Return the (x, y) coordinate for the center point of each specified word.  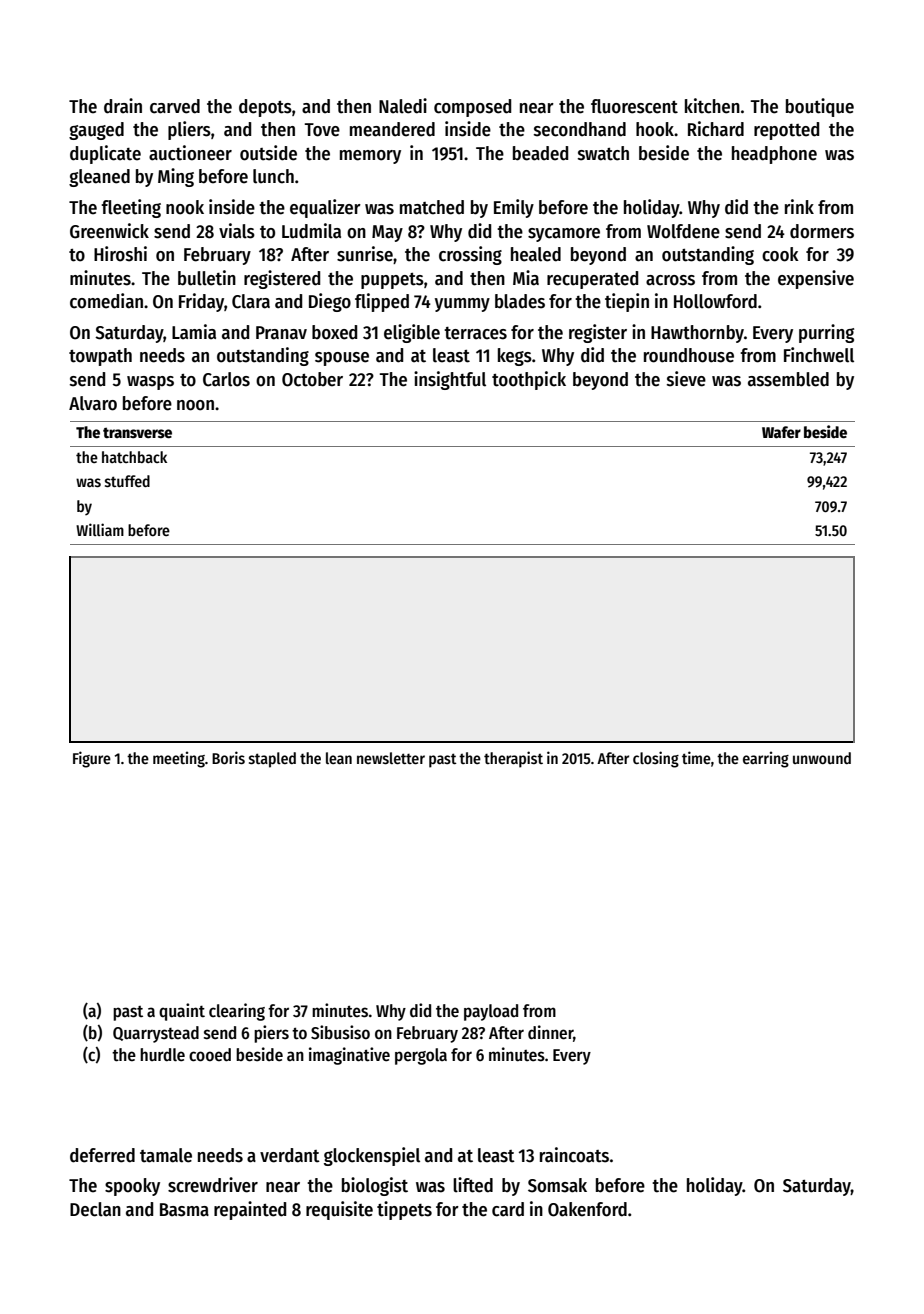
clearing (237, 1012)
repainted (250, 1210)
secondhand (580, 129)
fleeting (131, 208)
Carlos (226, 379)
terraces (475, 333)
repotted (786, 131)
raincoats (574, 1155)
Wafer (781, 432)
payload (491, 1012)
